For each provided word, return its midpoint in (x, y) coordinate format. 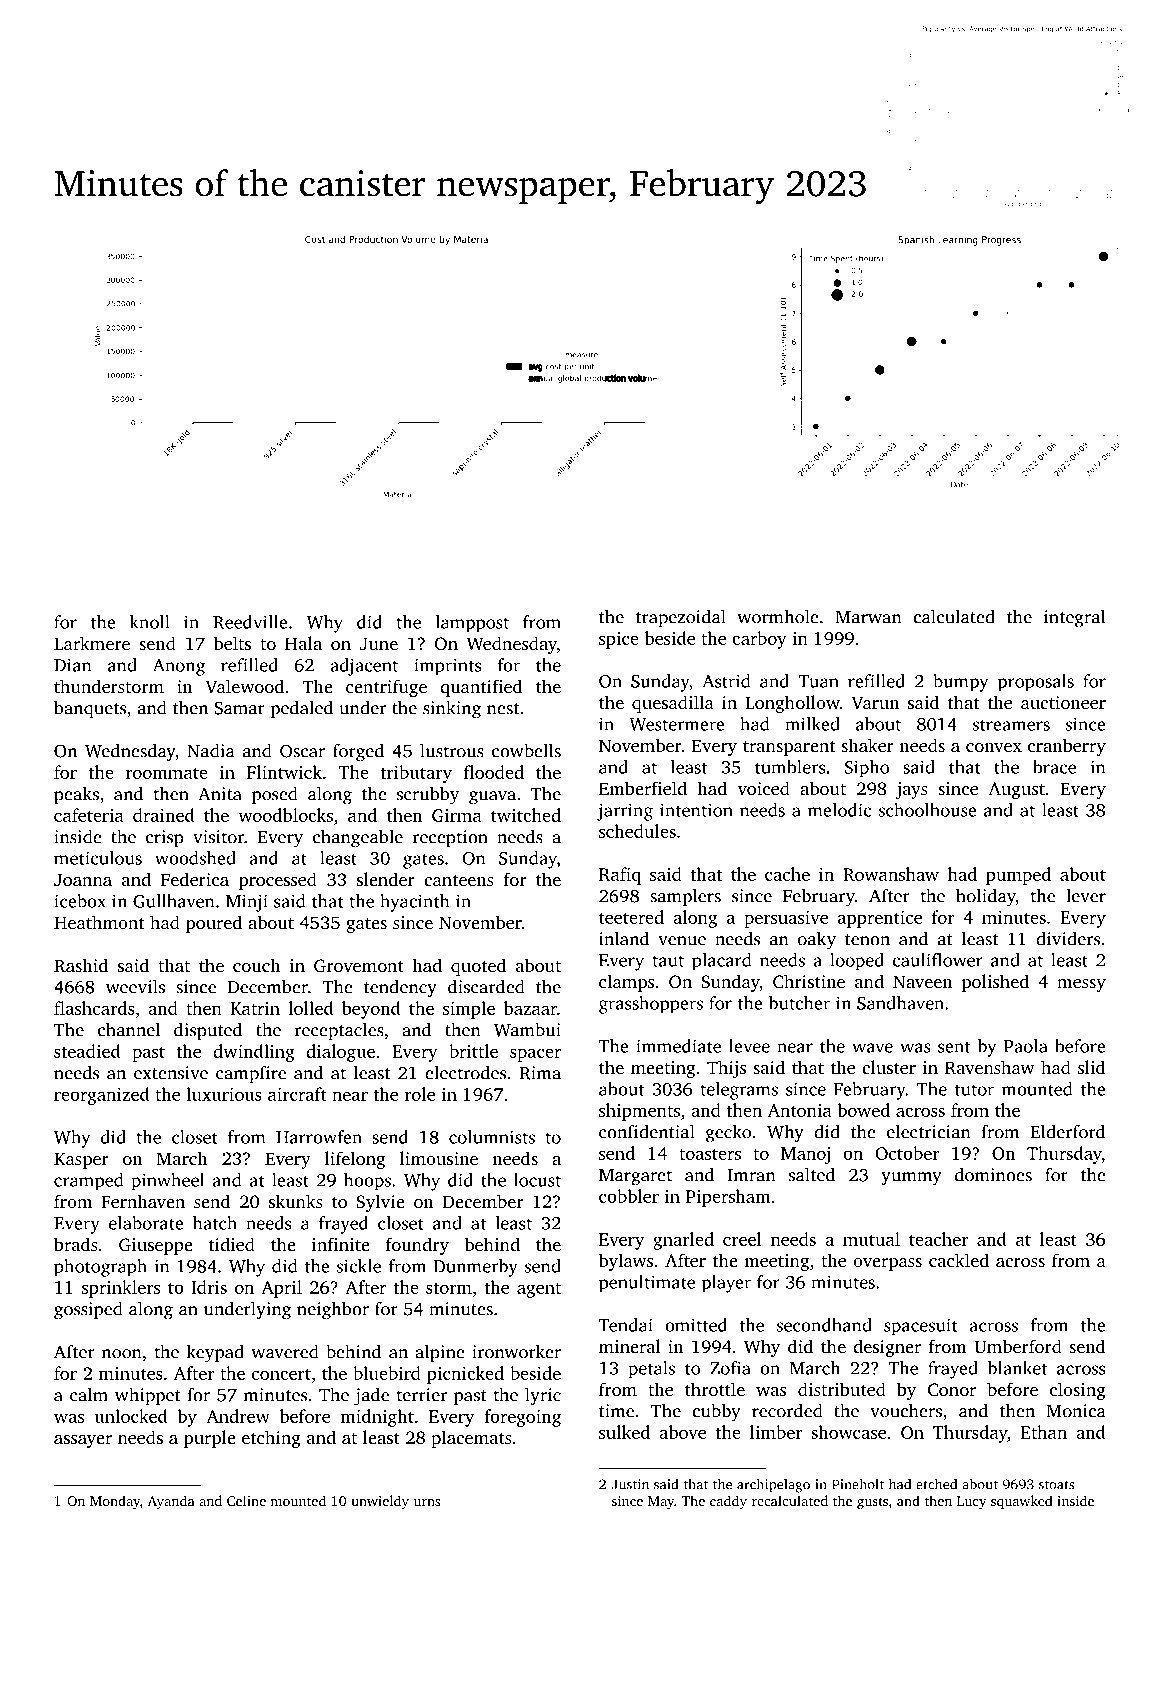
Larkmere (92, 643)
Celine (246, 1500)
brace (1054, 767)
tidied (232, 1244)
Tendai (626, 1325)
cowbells (526, 750)
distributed (842, 1389)
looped (857, 962)
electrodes (465, 1073)
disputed (208, 1031)
